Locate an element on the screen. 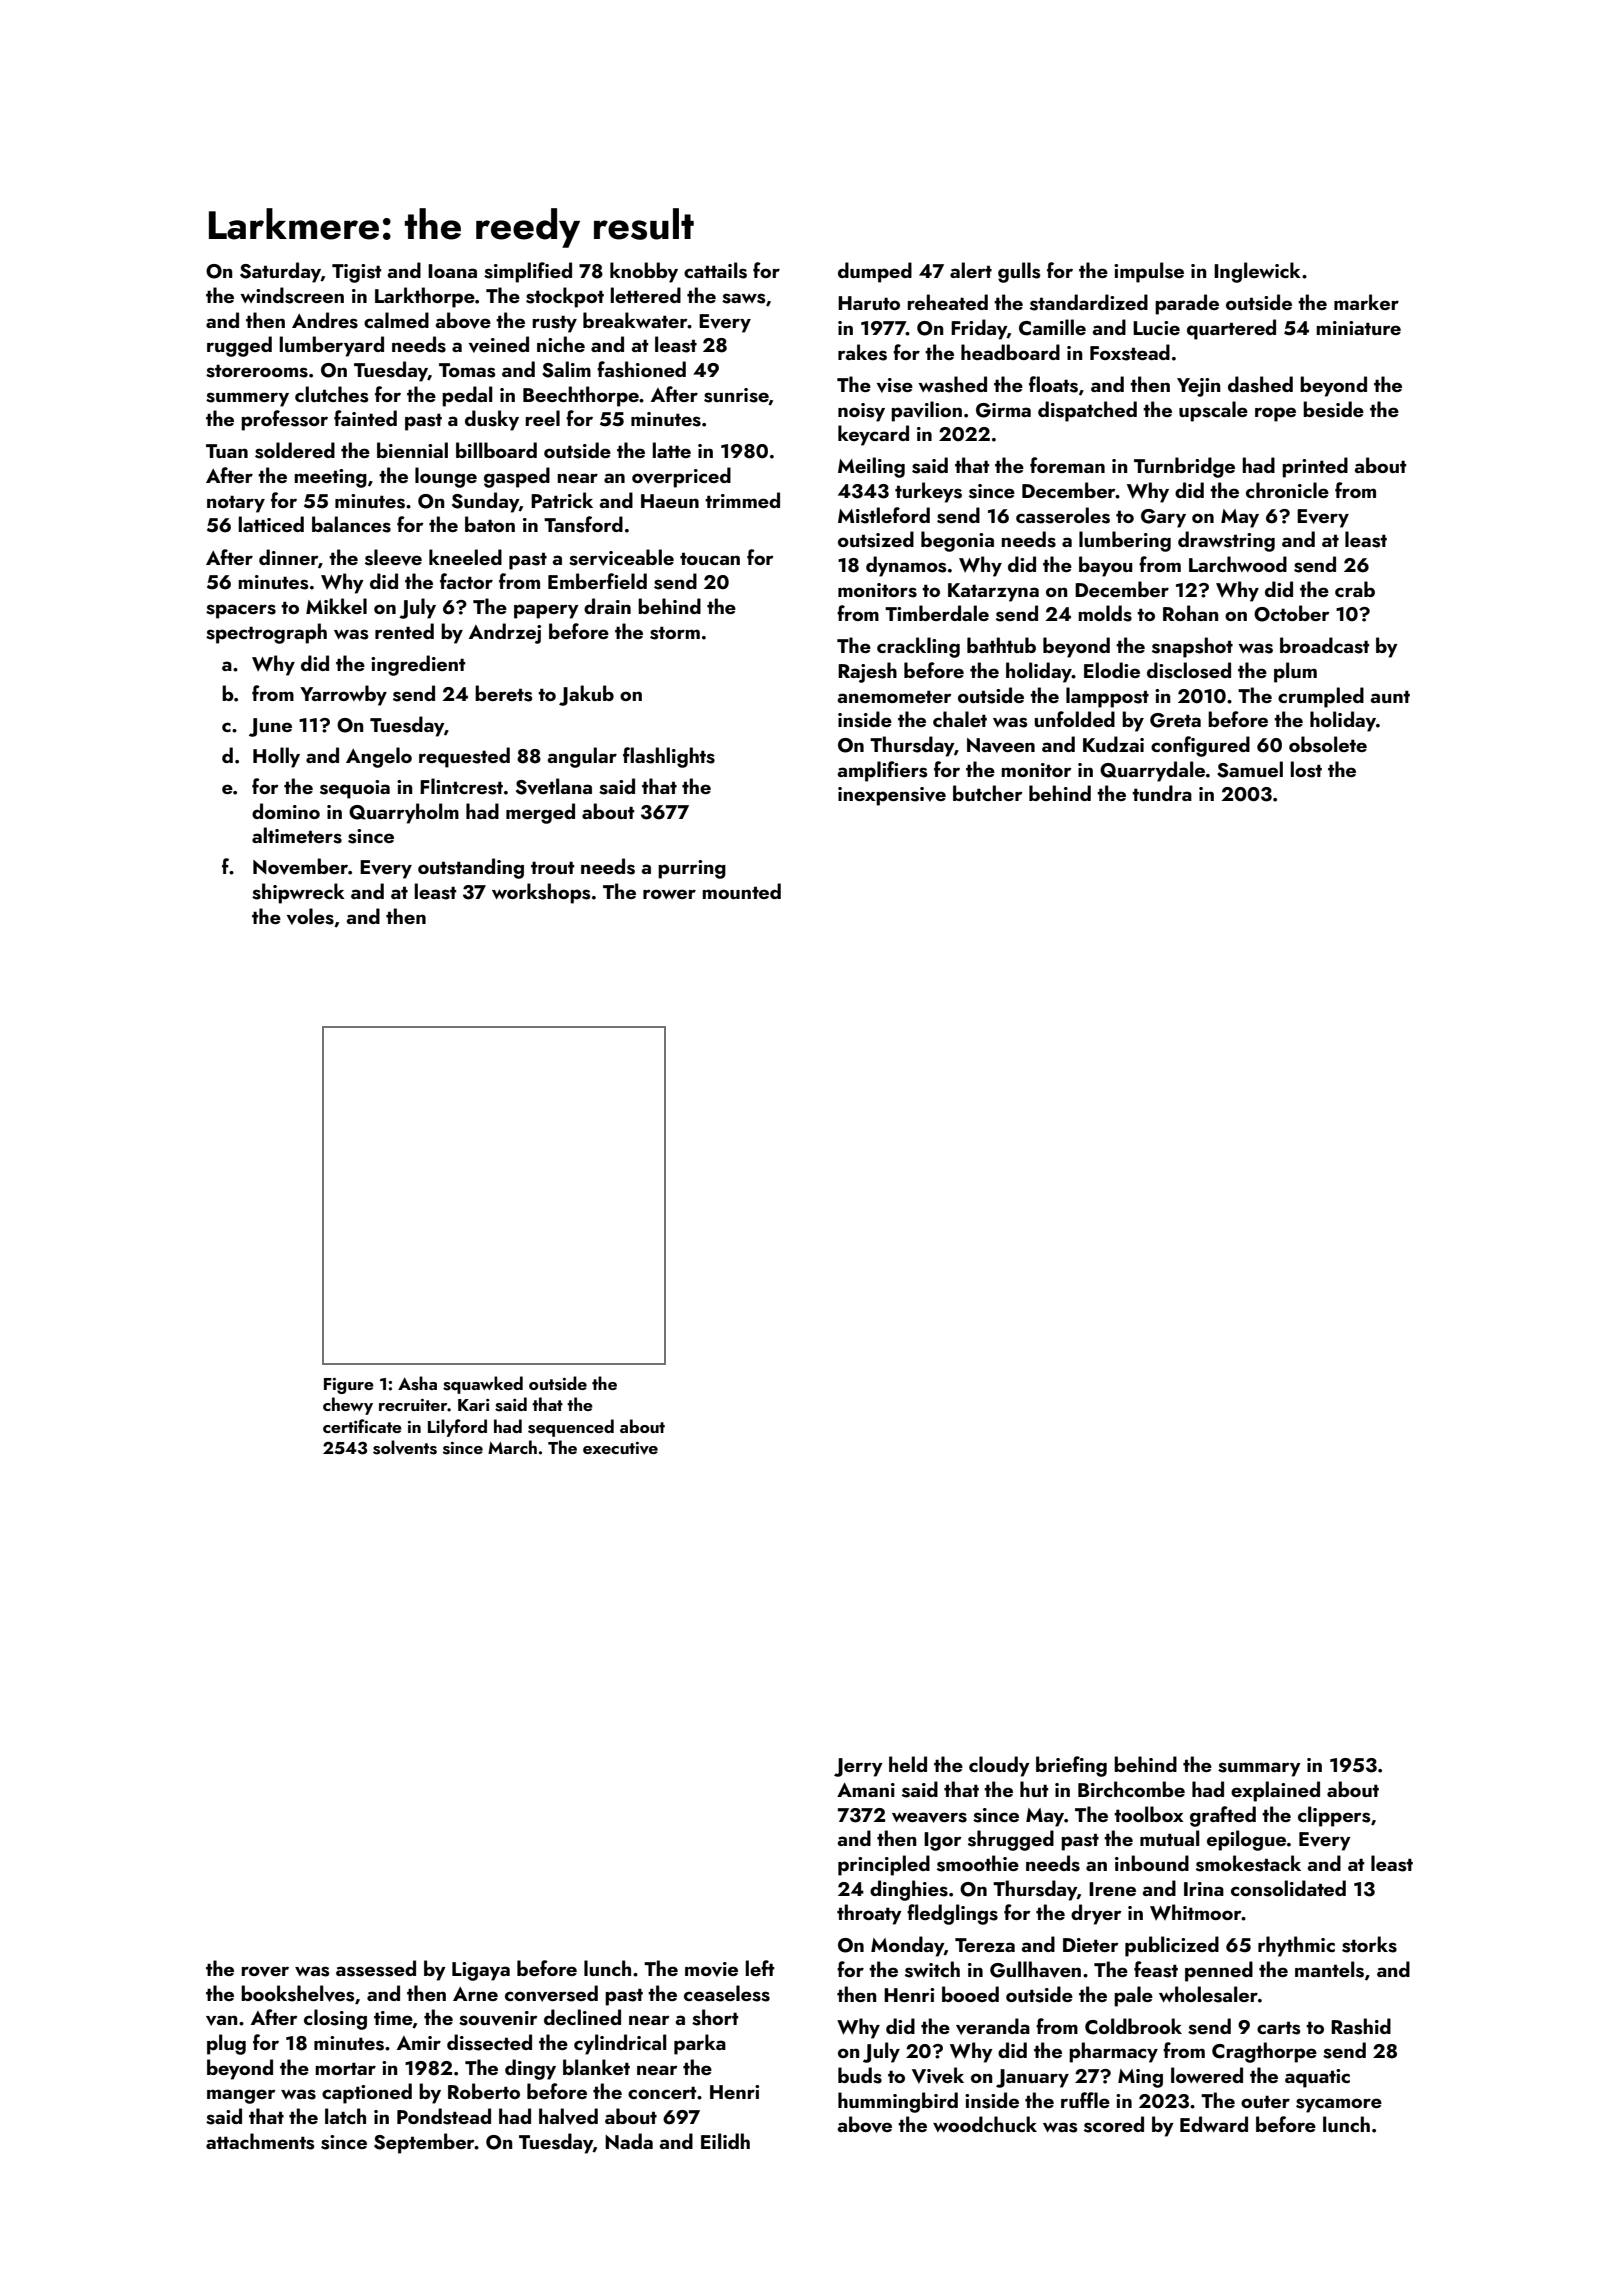  Samuel is located at coordinates (1250, 769).
